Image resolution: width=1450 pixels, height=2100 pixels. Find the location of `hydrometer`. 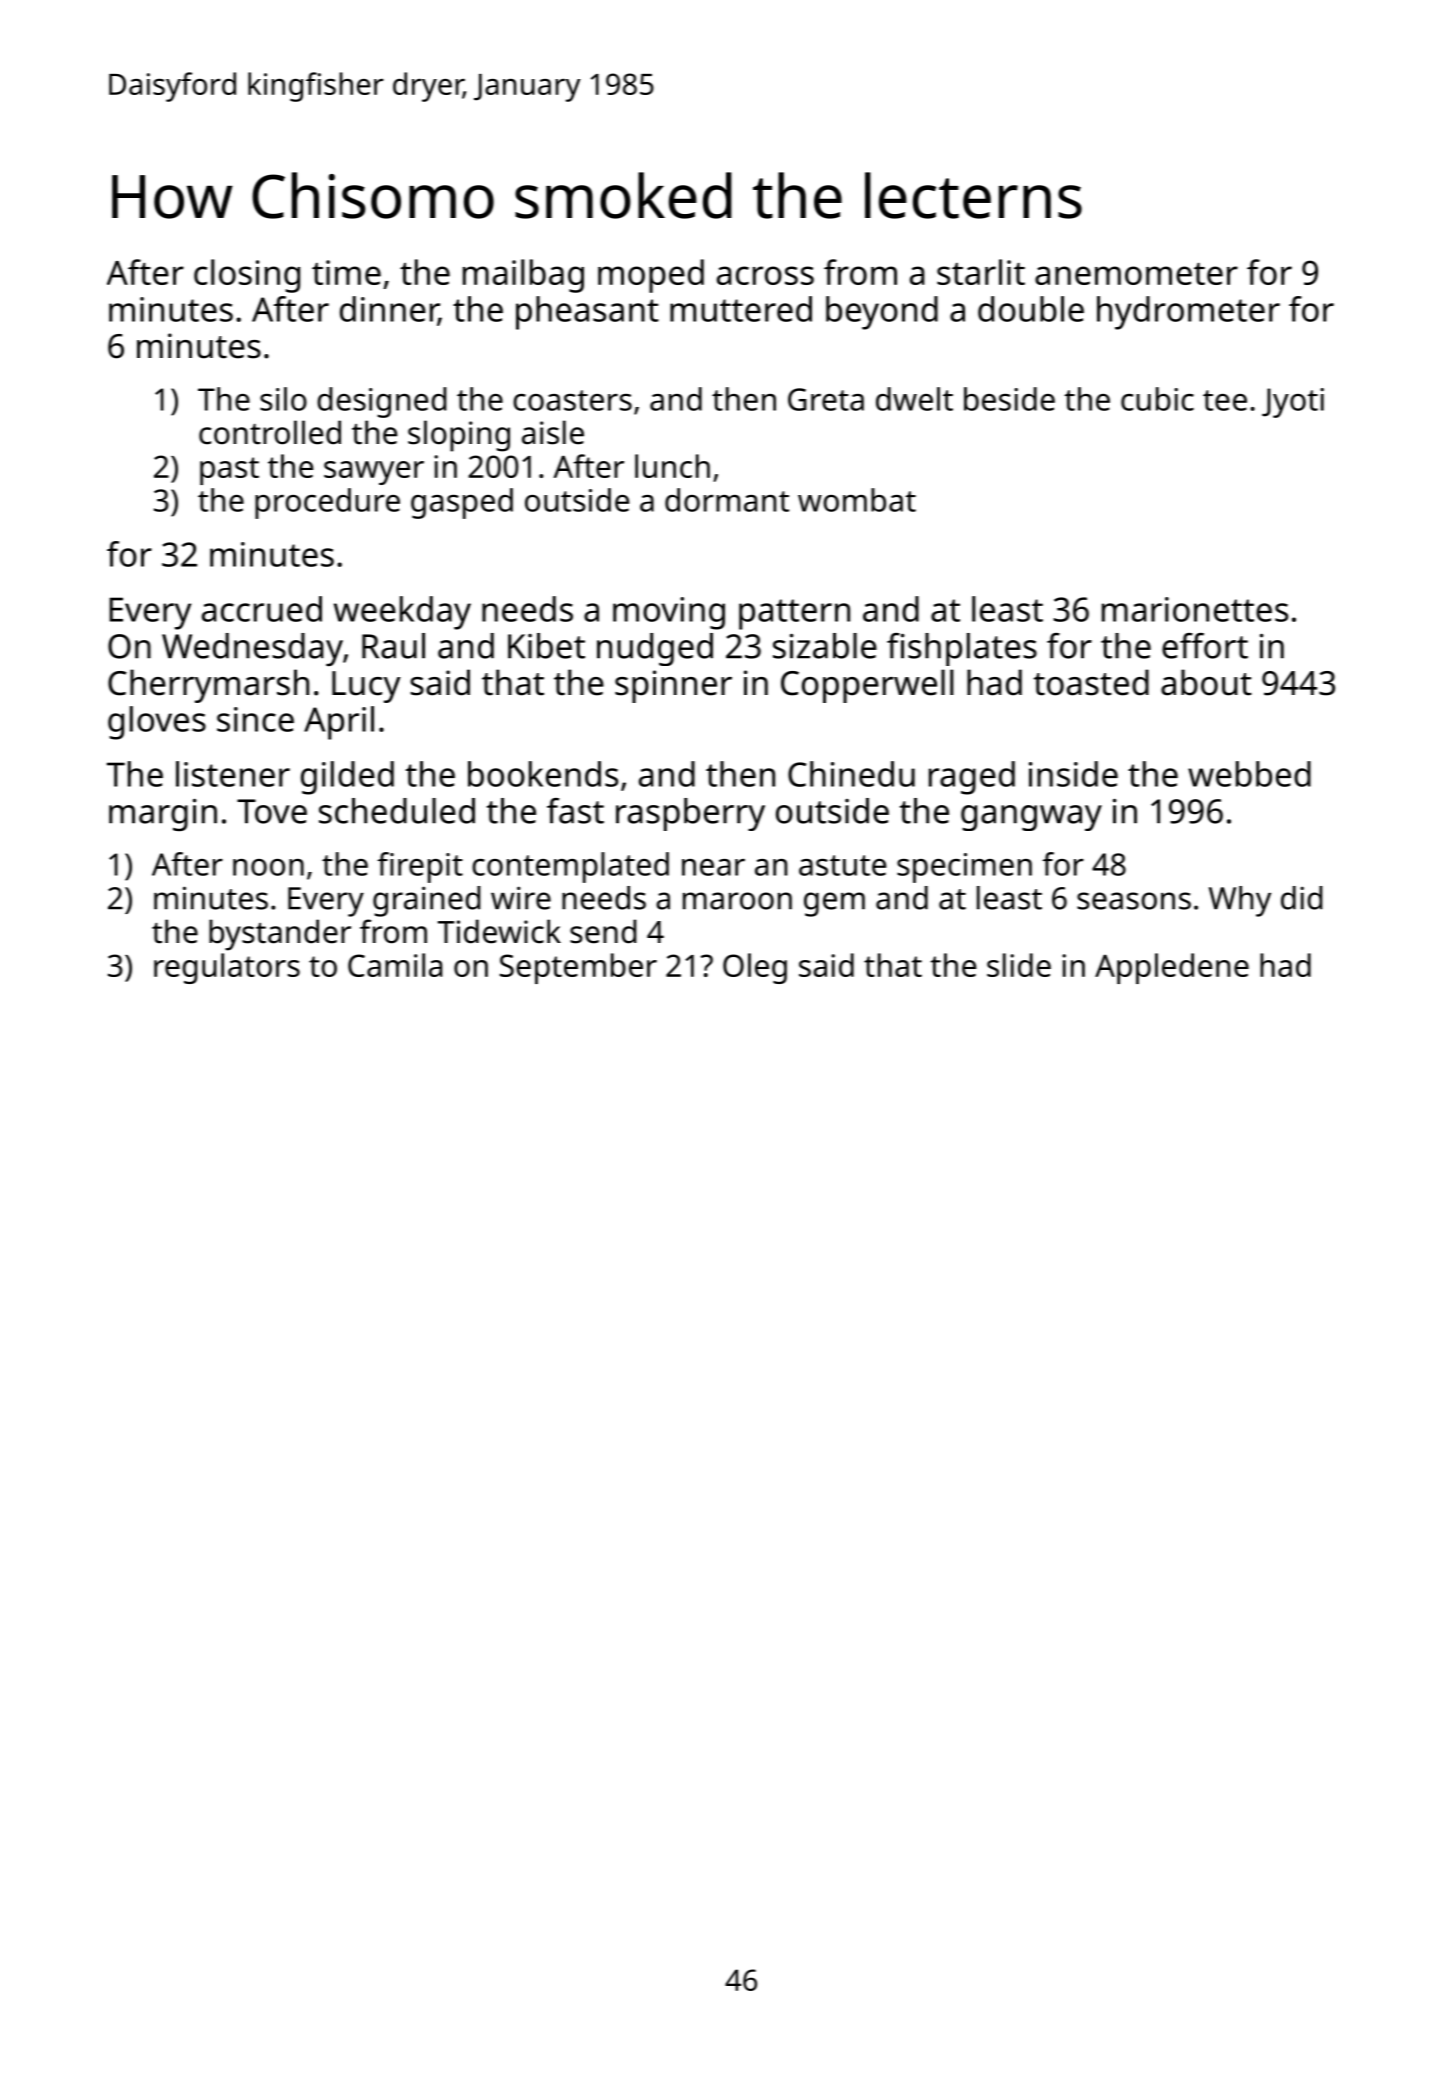

hydrometer is located at coordinates (1188, 313).
